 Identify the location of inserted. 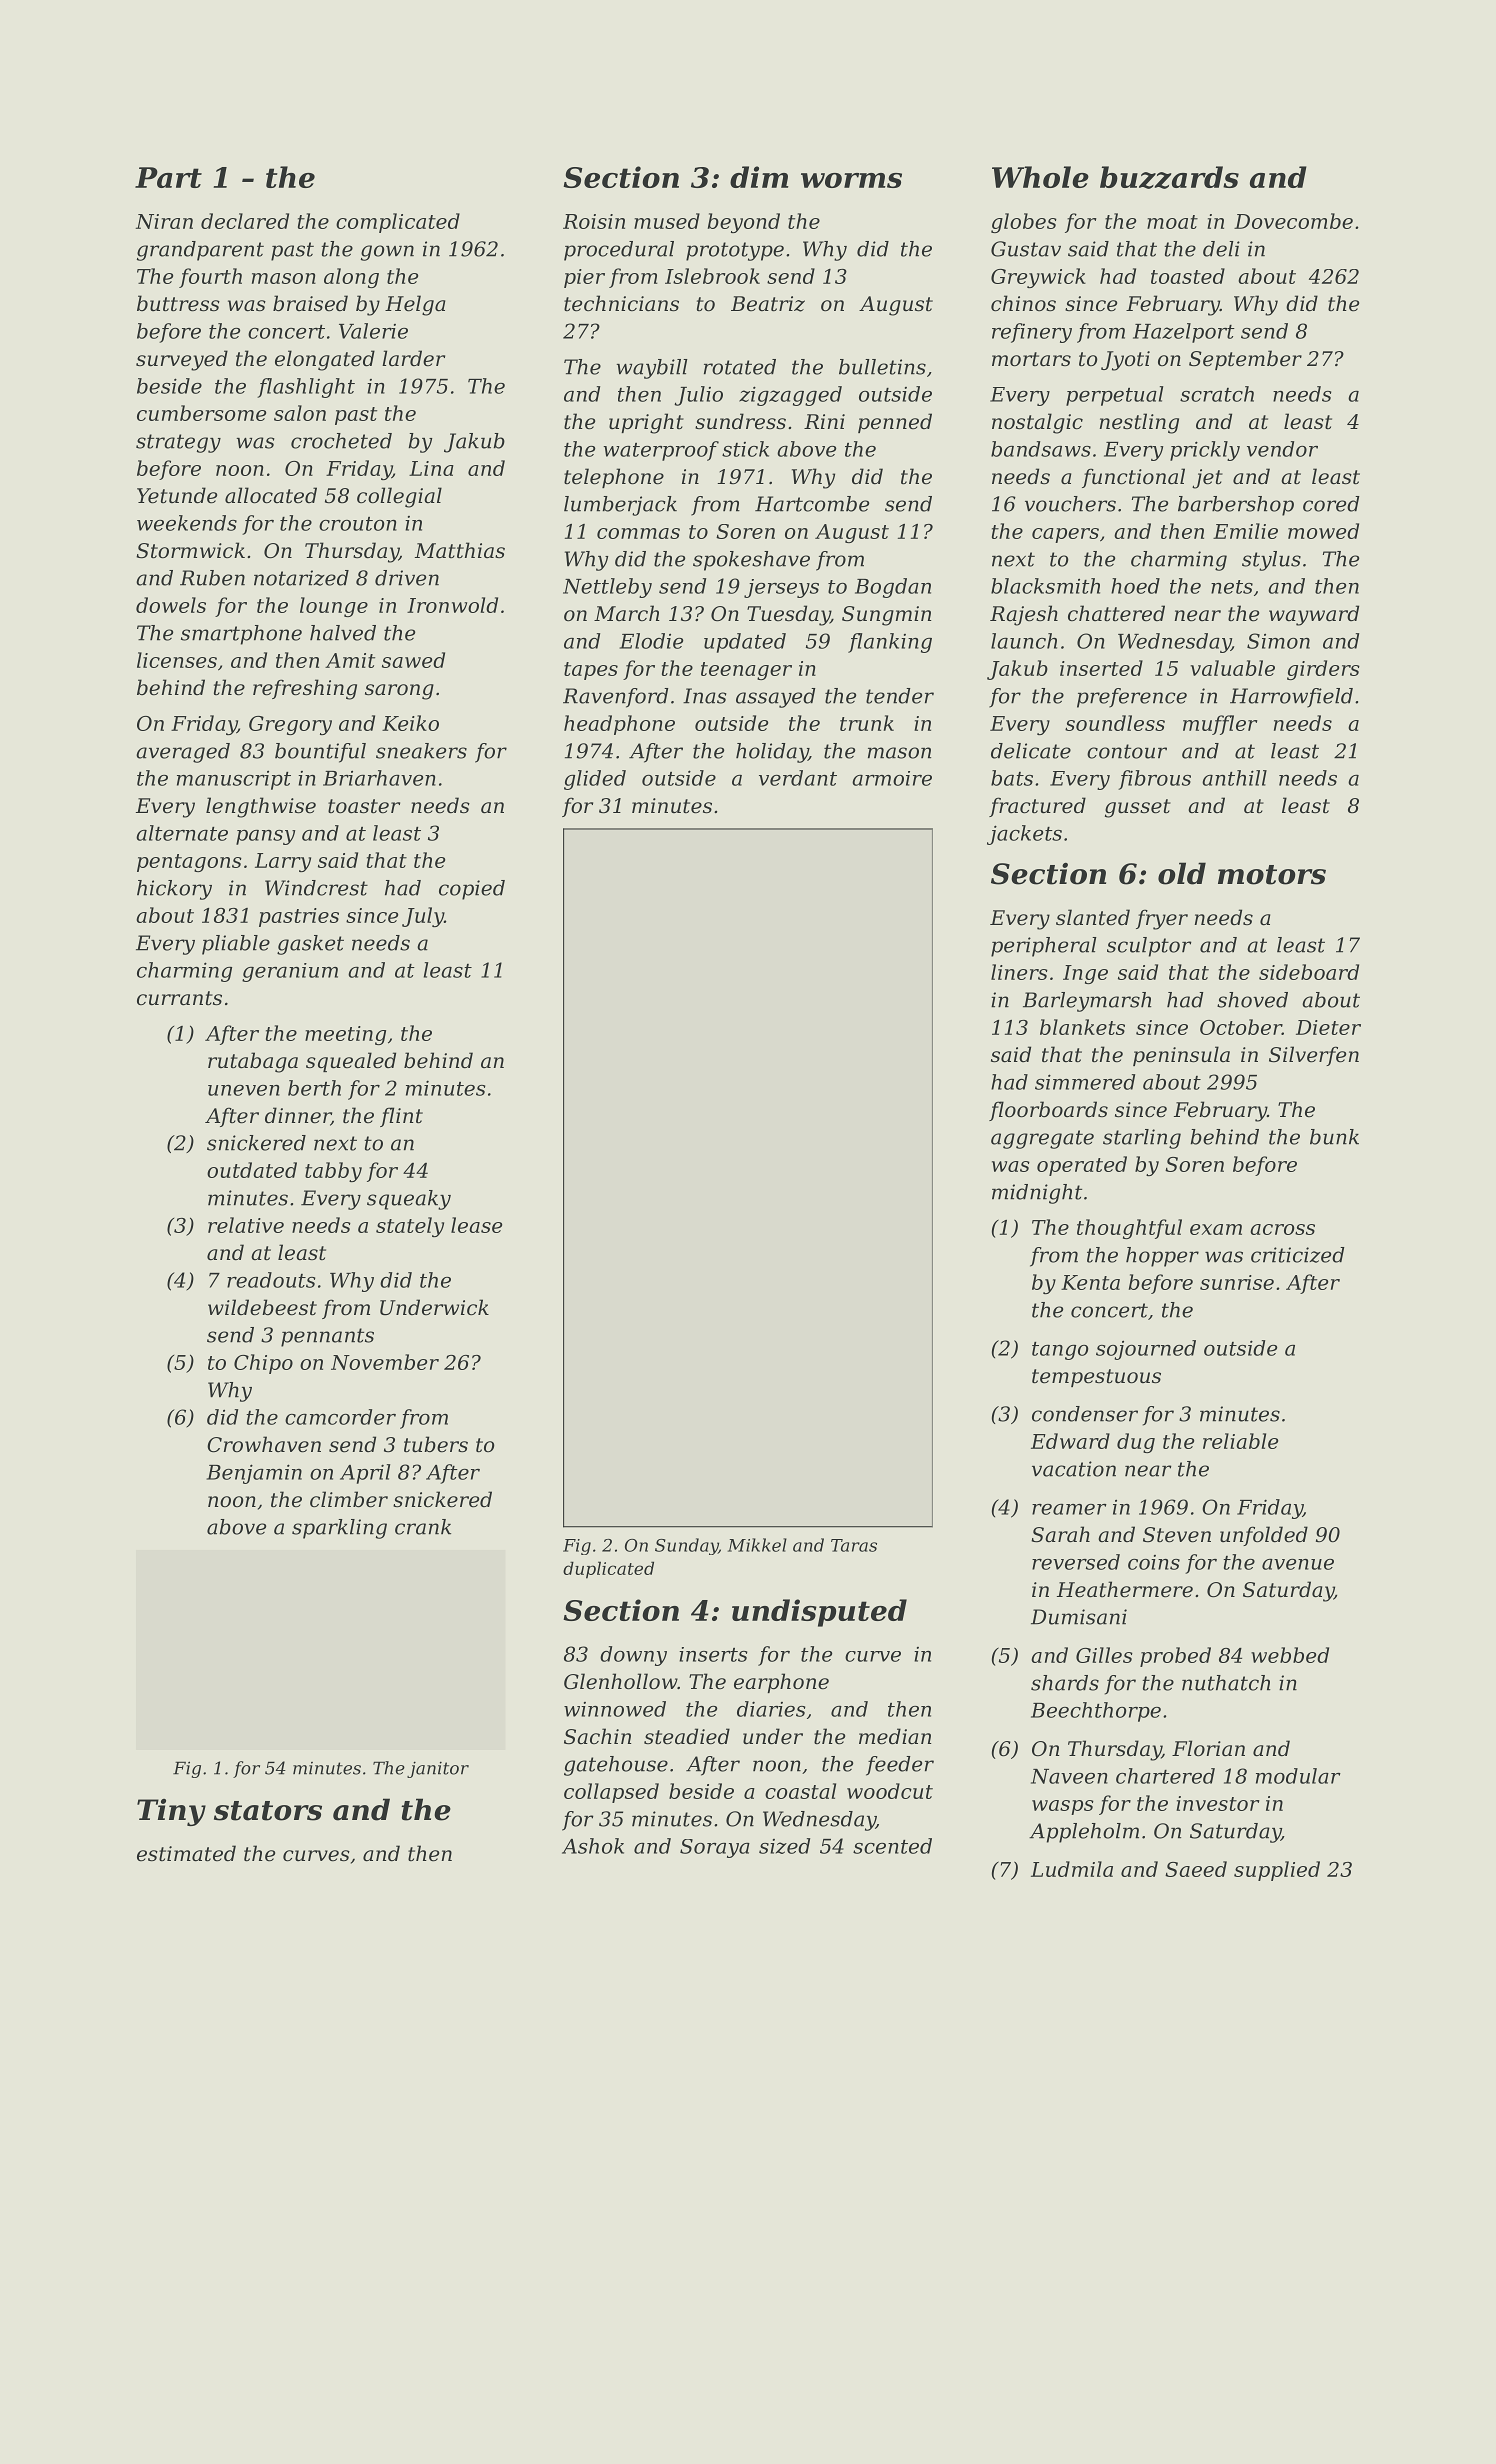
(1101, 668).
